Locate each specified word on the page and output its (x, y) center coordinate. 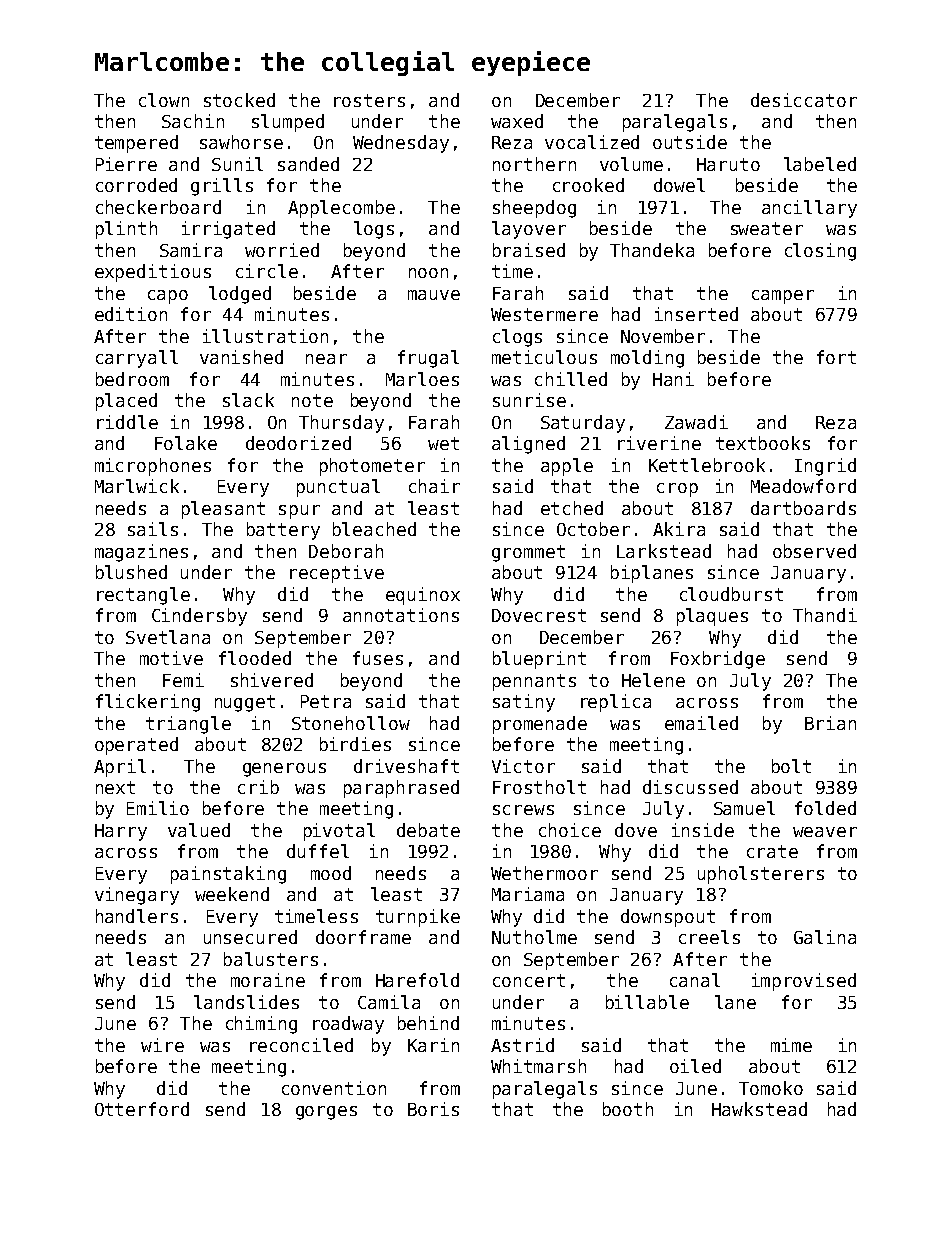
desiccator (804, 100)
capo (168, 297)
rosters (369, 100)
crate (772, 851)
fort (836, 357)
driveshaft (406, 766)
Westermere (544, 314)
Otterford (142, 1109)
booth (628, 1109)
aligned (528, 445)
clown (164, 100)
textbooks (763, 443)
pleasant (223, 510)
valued (199, 830)
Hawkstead (759, 1109)
